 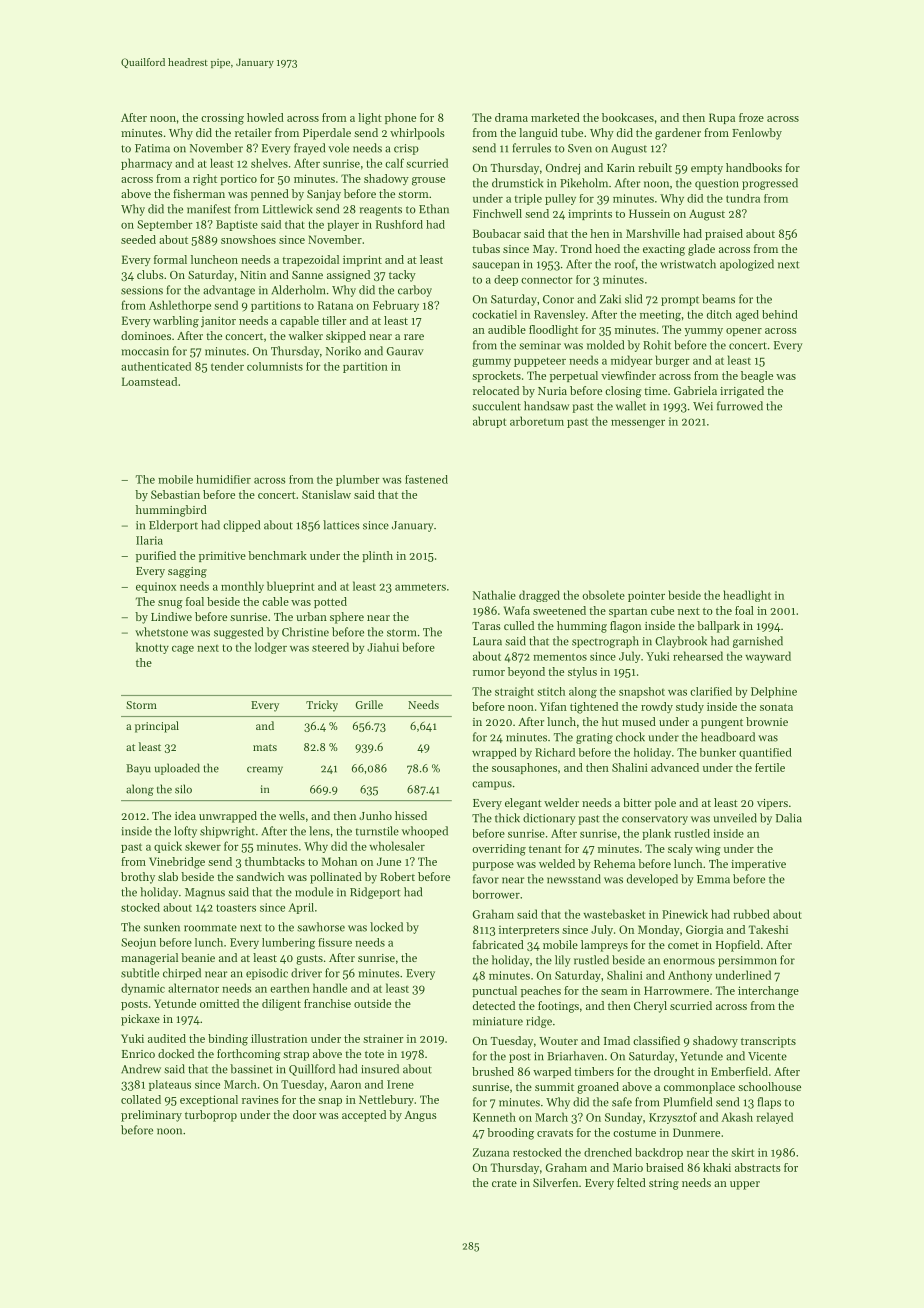 I want to click on vole, so click(x=338, y=148).
